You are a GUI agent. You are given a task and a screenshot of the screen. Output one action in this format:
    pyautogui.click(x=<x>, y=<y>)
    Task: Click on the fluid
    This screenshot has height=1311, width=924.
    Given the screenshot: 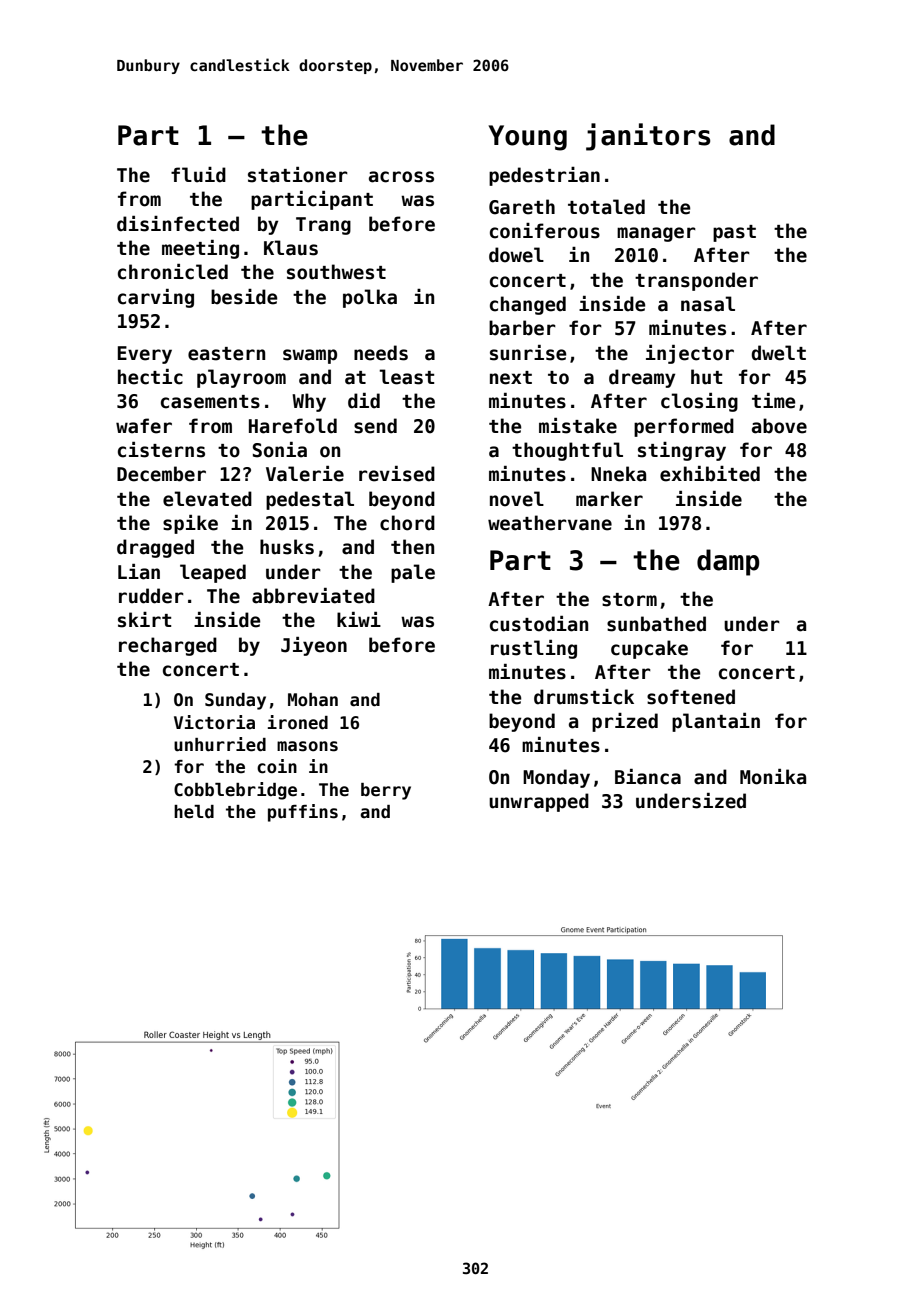 What is the action you would take?
    pyautogui.click(x=198, y=175)
